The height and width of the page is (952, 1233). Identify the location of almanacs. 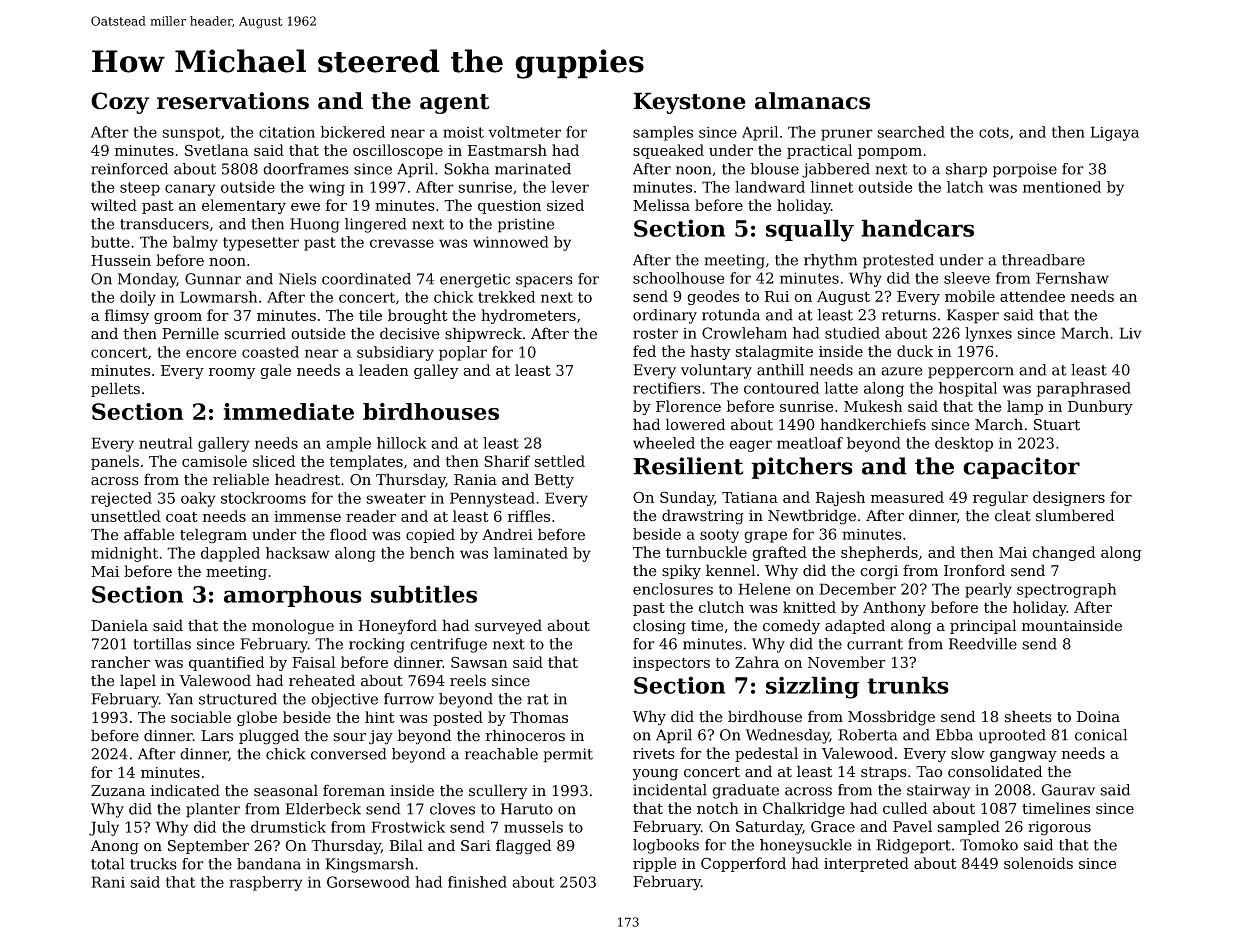
(812, 101).
